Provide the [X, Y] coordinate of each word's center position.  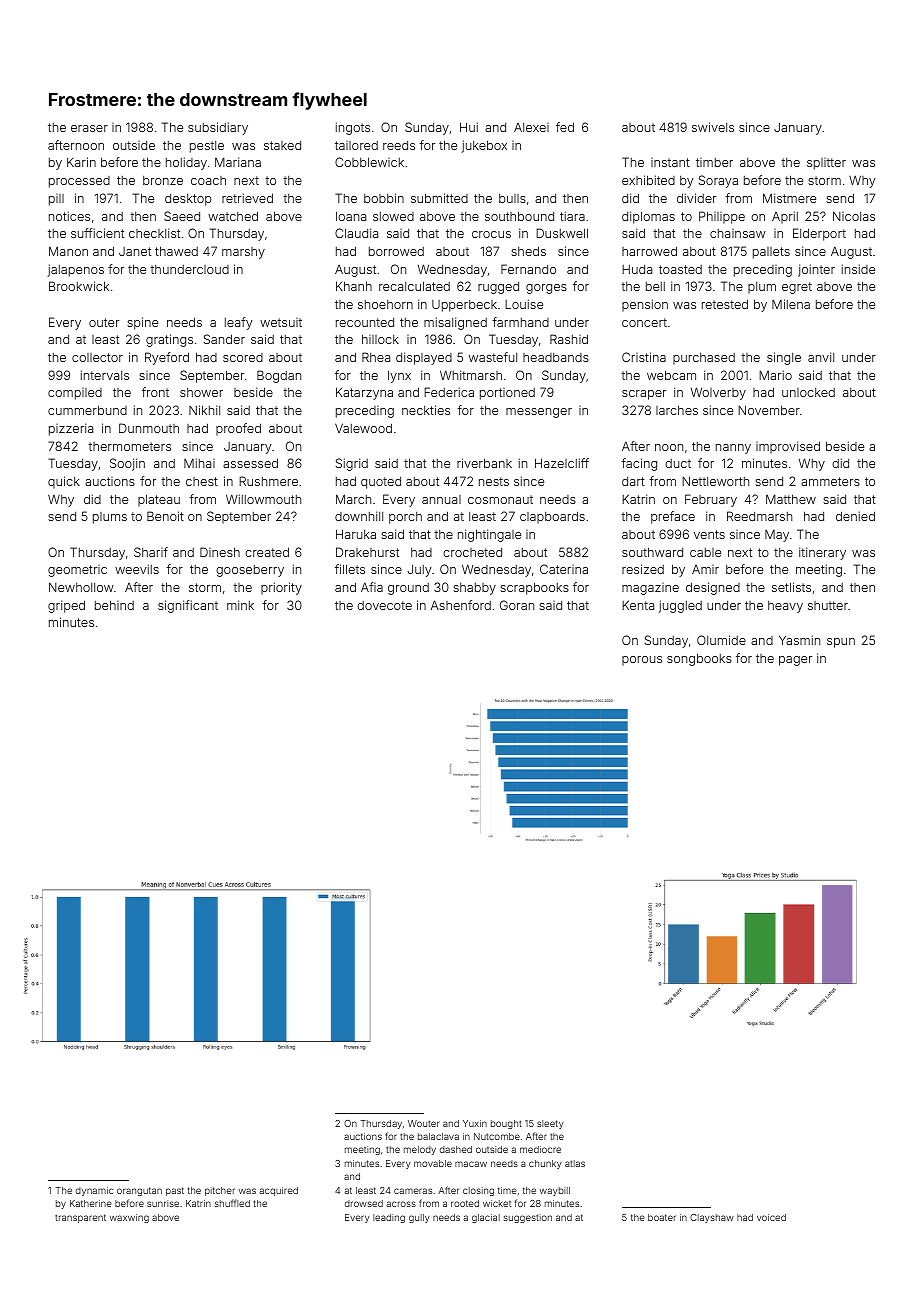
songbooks [699, 659]
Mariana [238, 162]
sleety [550, 1124]
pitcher [220, 1191]
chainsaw [738, 233]
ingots [353, 128]
